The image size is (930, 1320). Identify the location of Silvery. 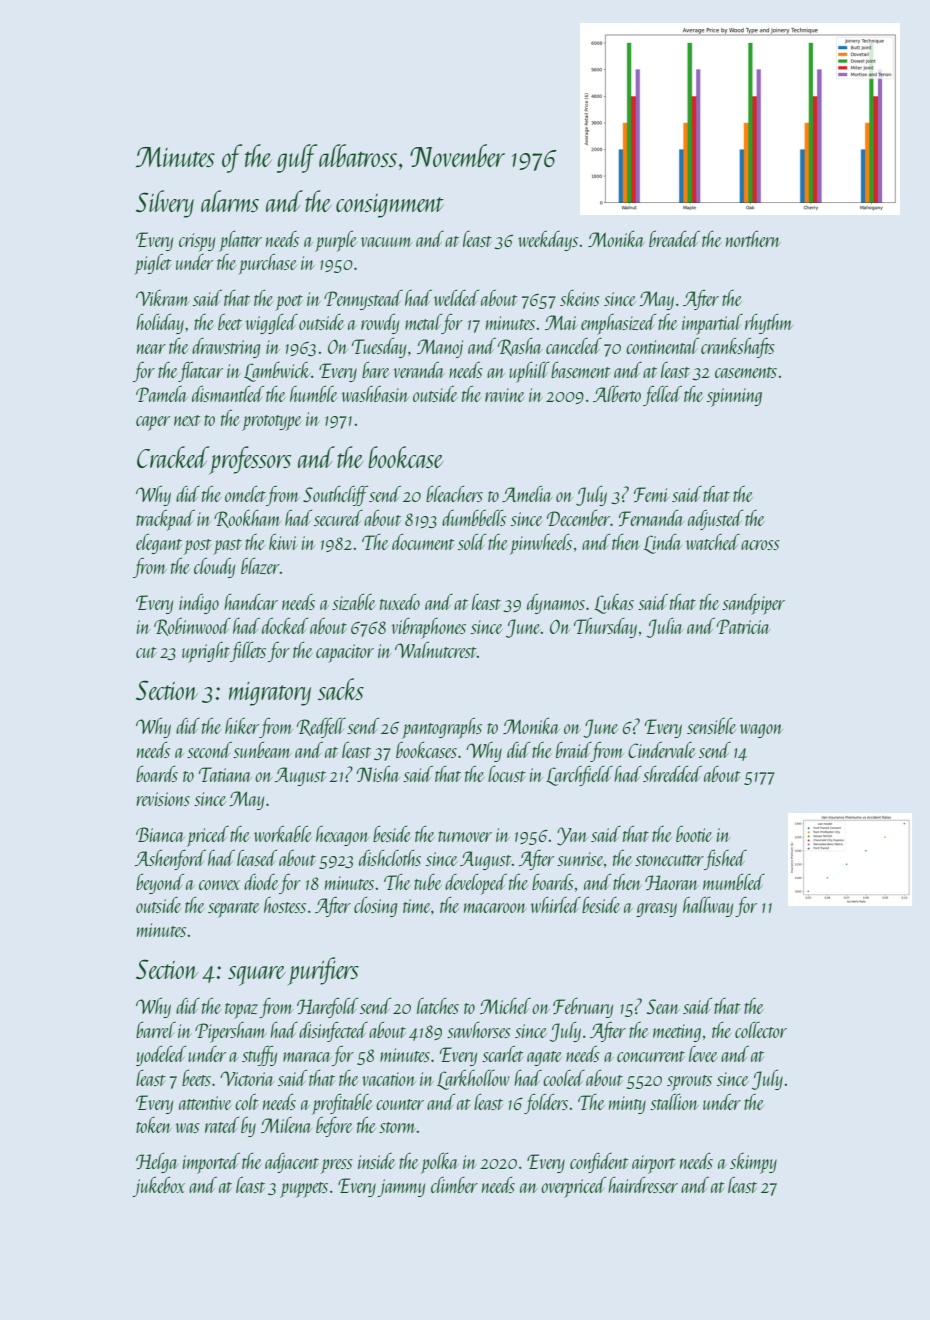
(165, 204).
